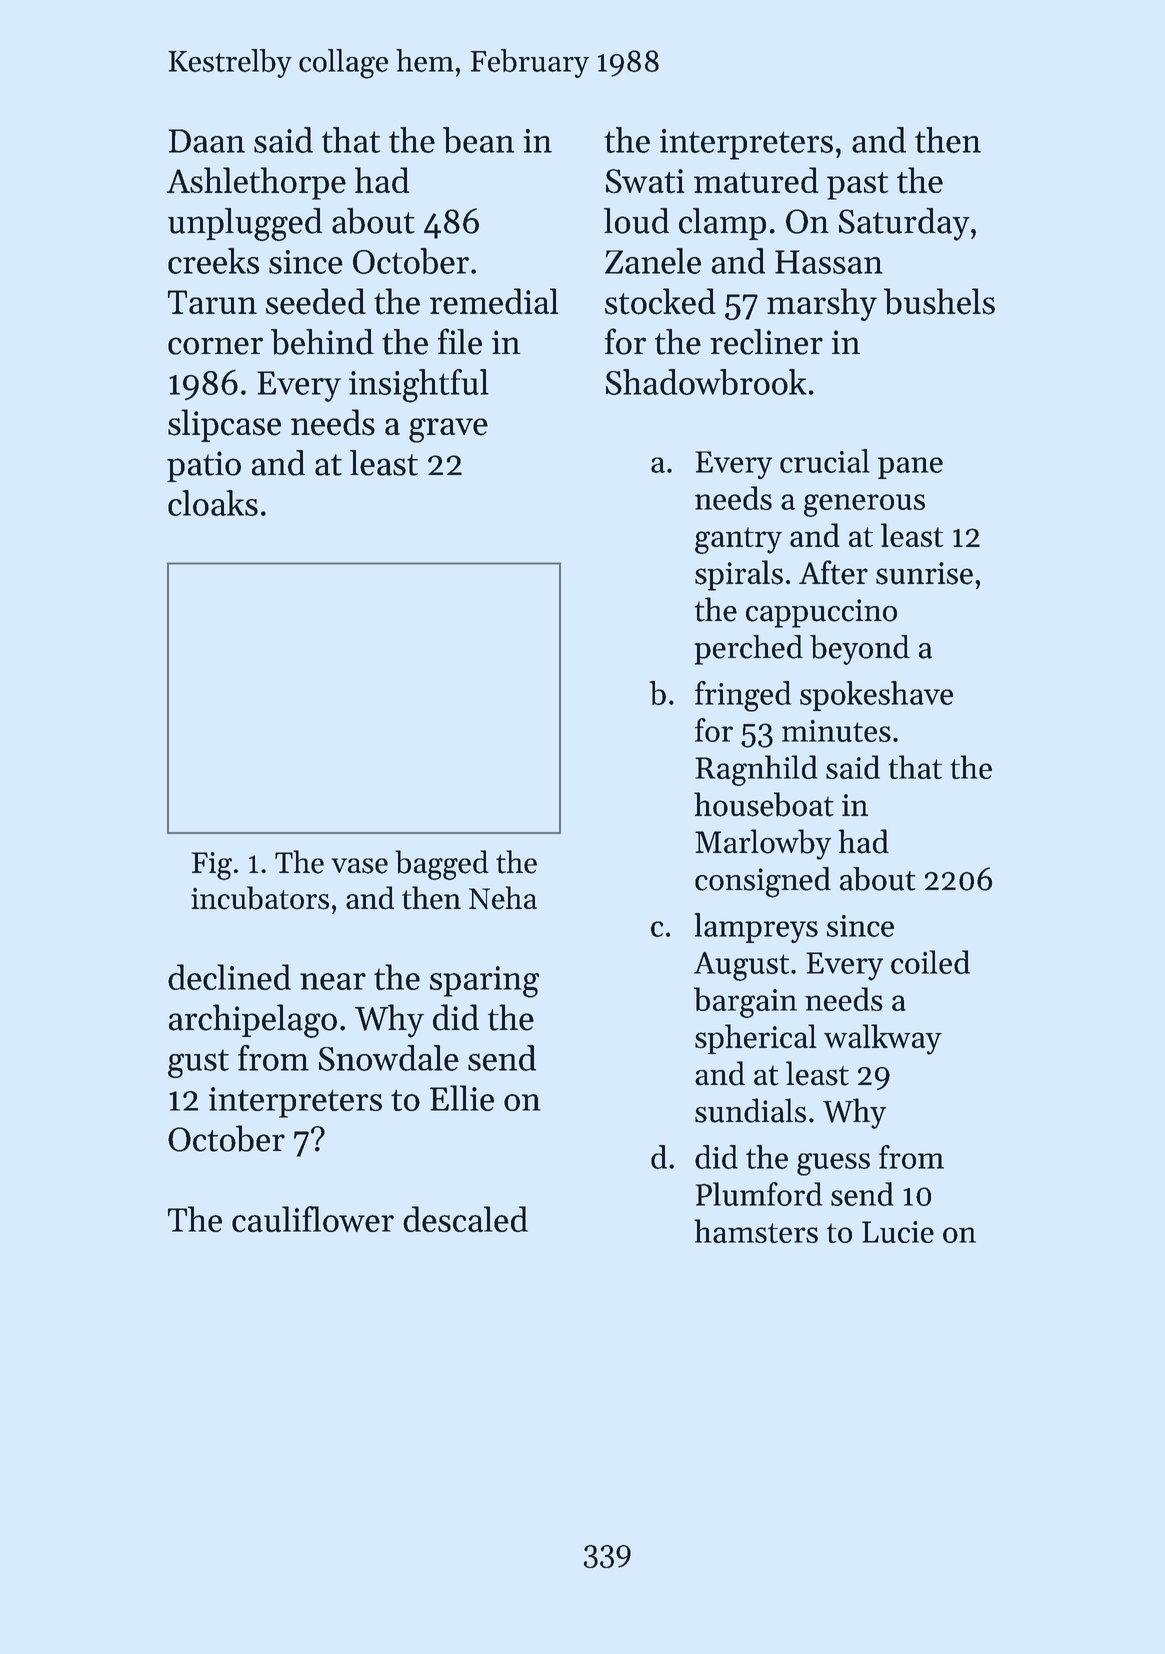 The image size is (1165, 1654). Describe the element at coordinates (743, 696) in the page. I see `fringed` at that location.
